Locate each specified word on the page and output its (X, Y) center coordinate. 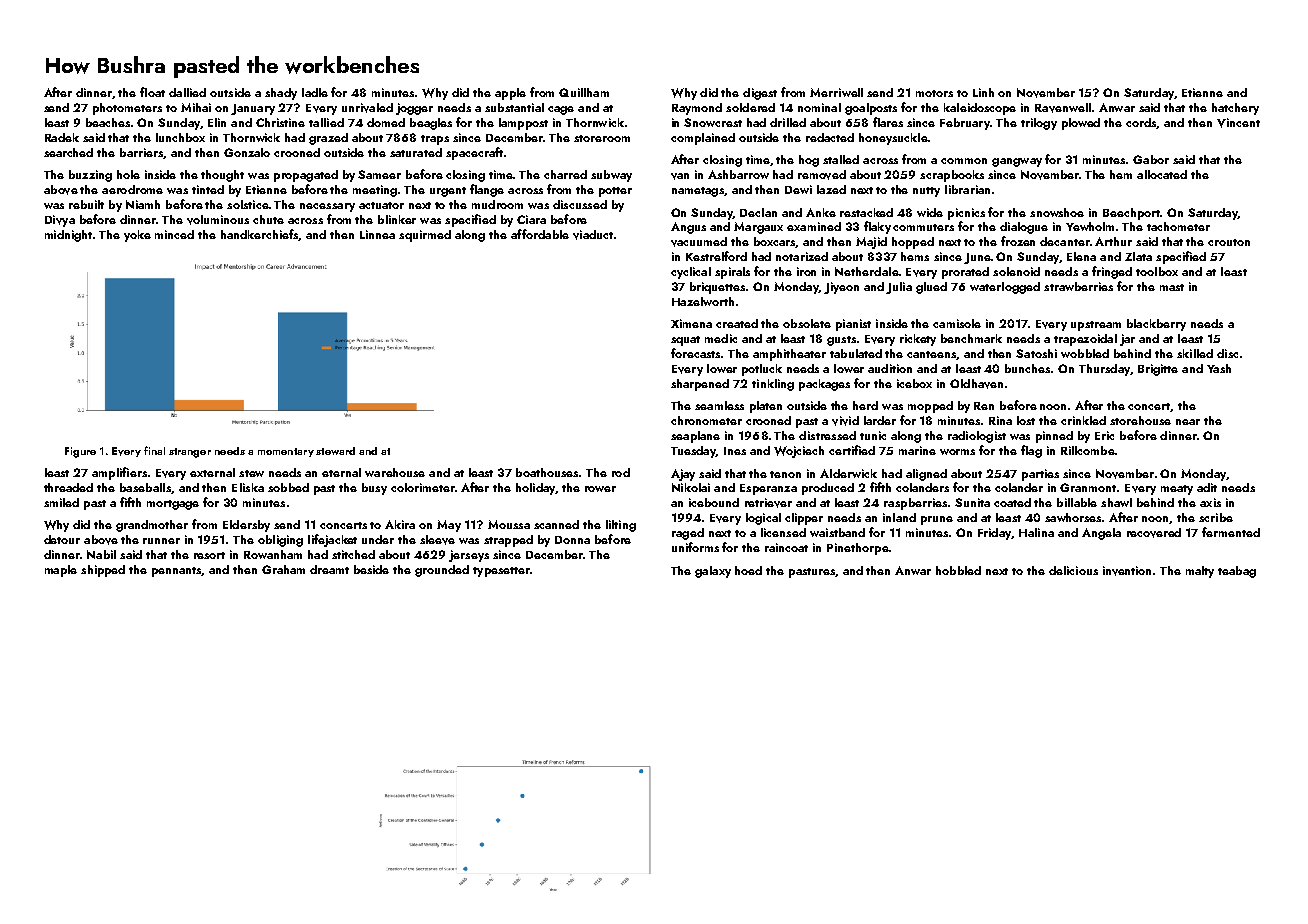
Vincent (1238, 123)
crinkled (1083, 420)
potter (615, 192)
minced (174, 234)
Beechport (1132, 214)
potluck (762, 370)
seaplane (695, 437)
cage (561, 110)
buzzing (90, 176)
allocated (1162, 174)
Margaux (758, 228)
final (154, 450)
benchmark (971, 338)
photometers (127, 109)
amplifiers (119, 473)
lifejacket (332, 540)
